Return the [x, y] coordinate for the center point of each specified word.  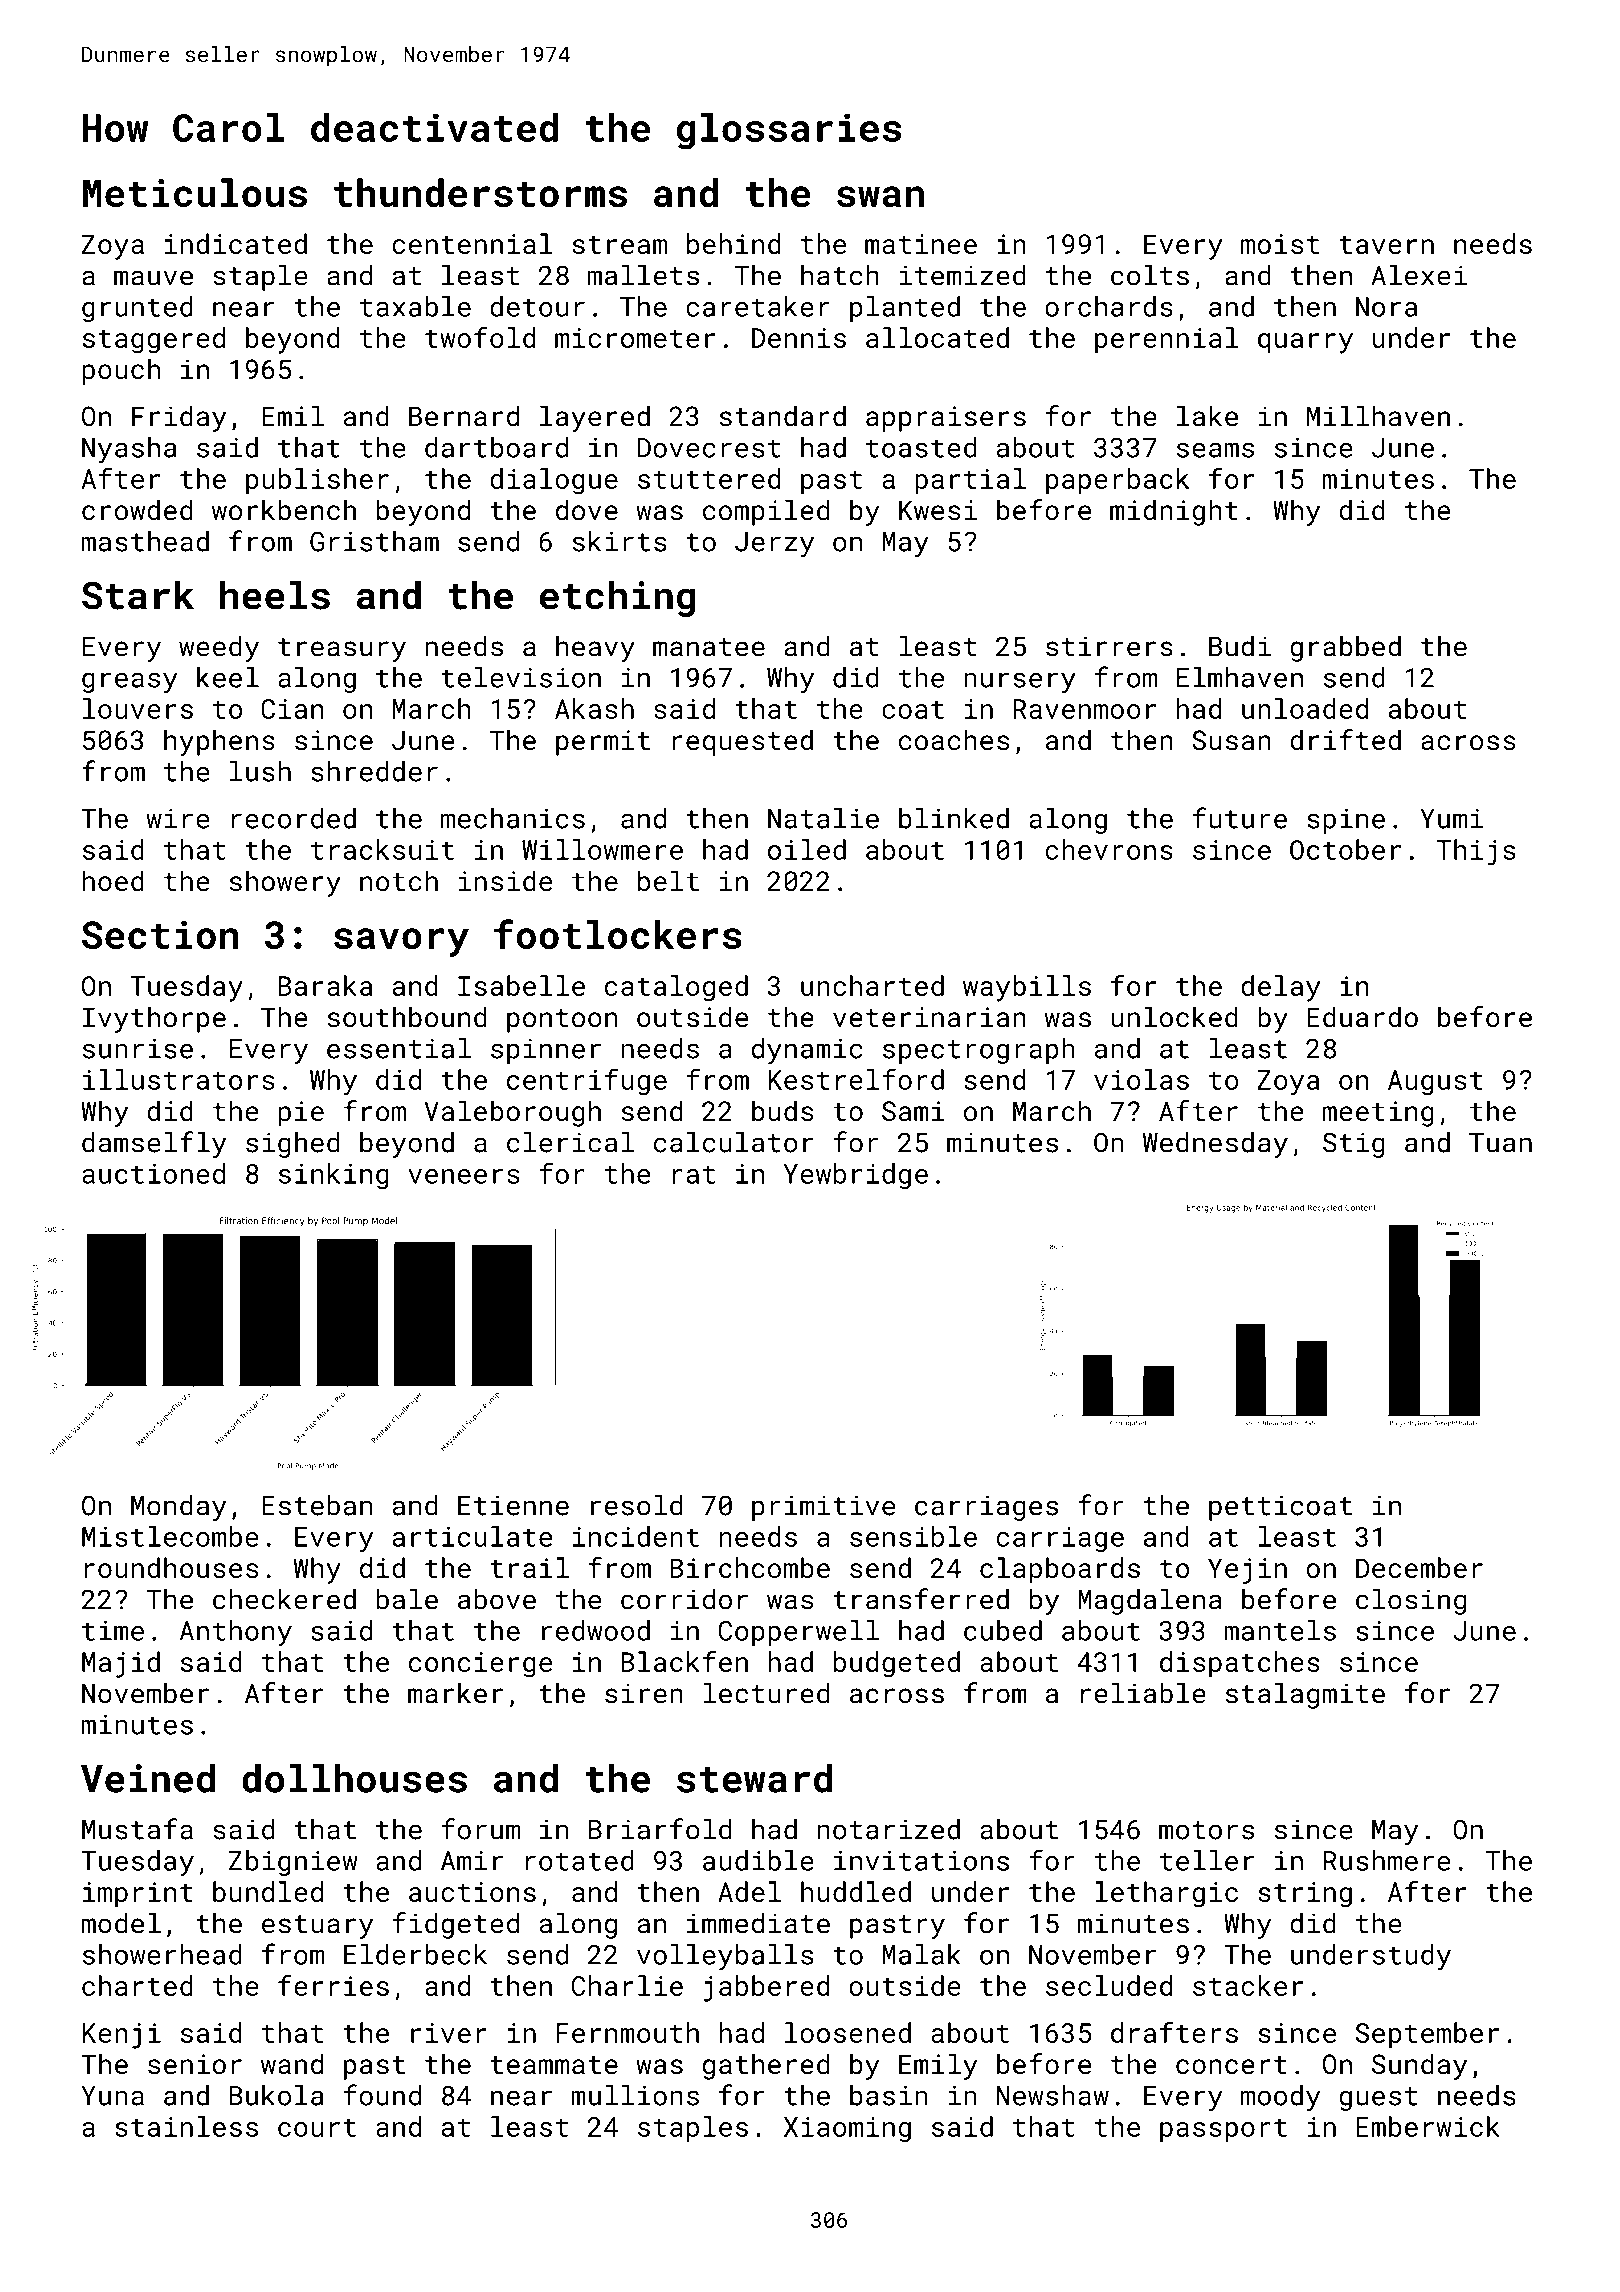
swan [880, 197]
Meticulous [195, 193]
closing [1411, 1602]
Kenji [122, 2036]
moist [1280, 244]
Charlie [627, 1985]
